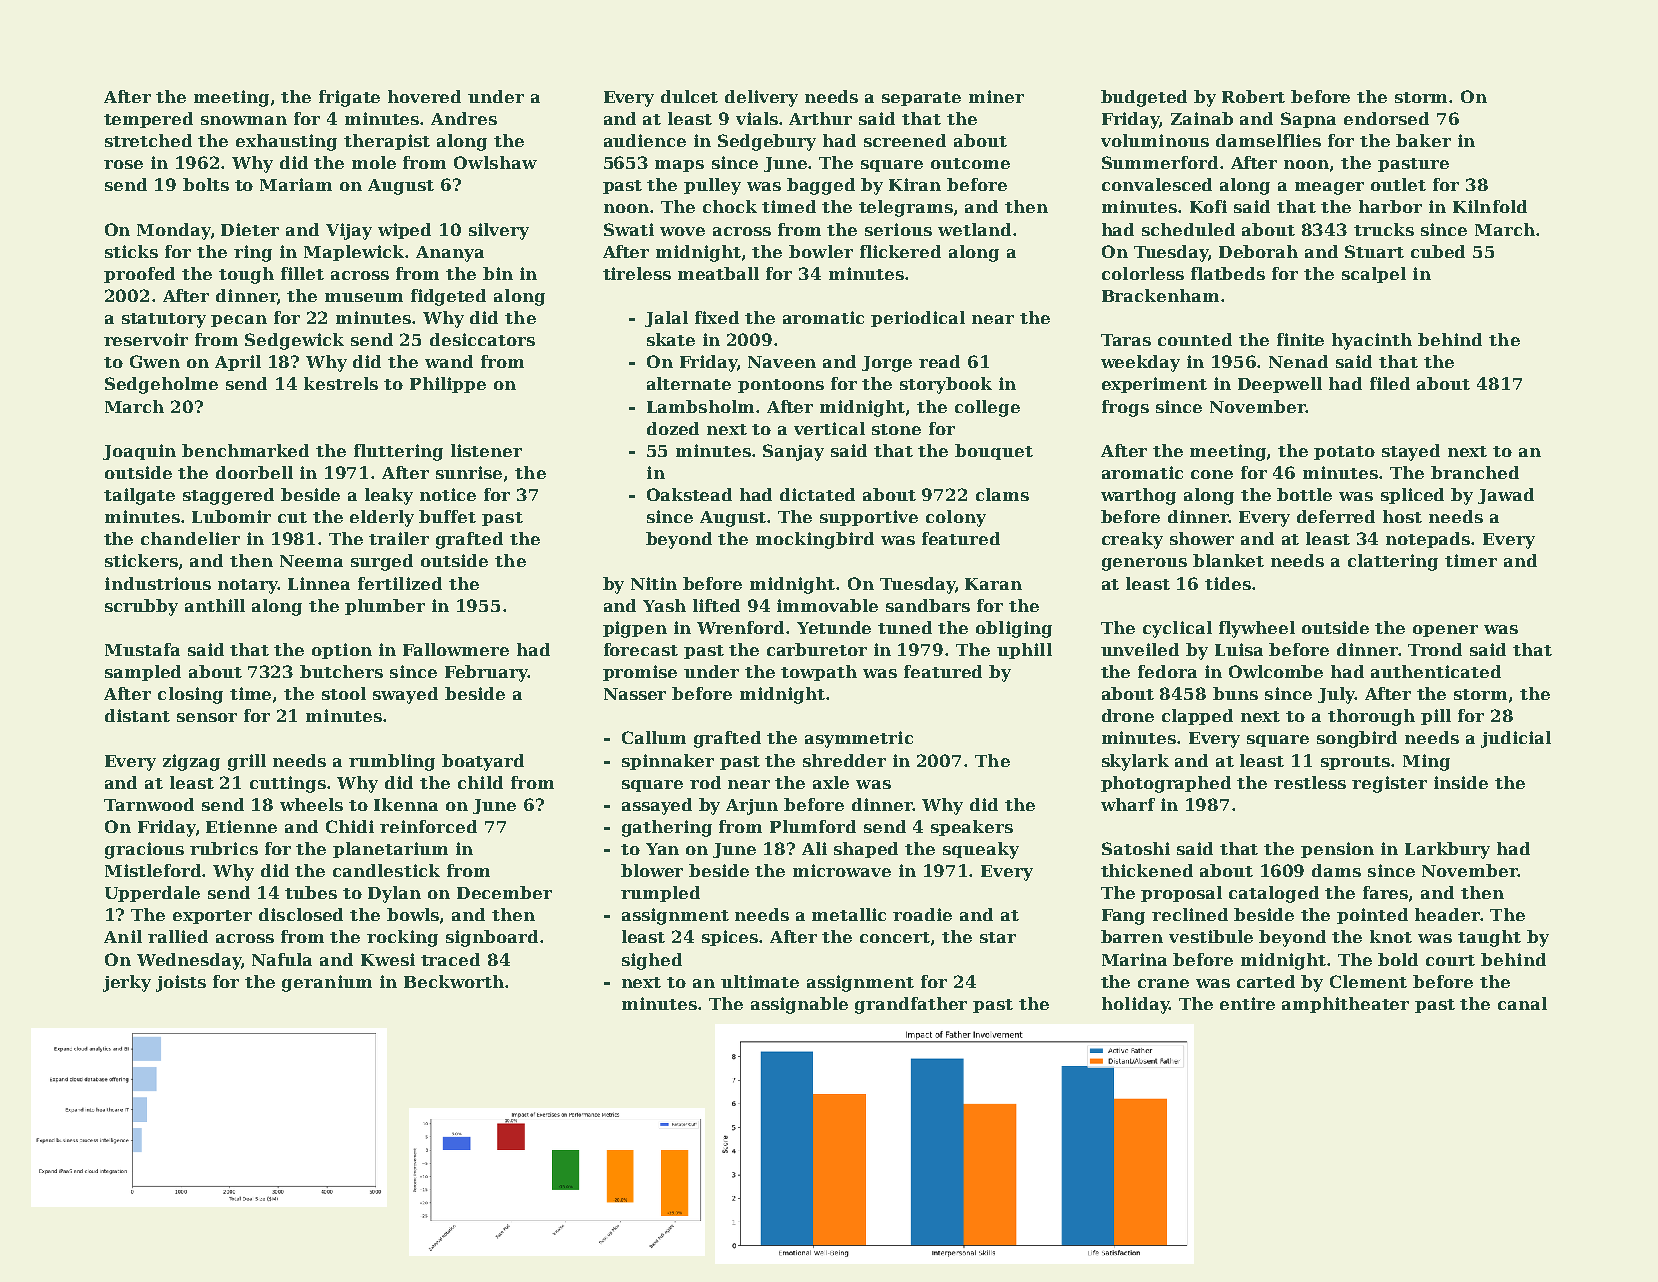  I want to click on judicial, so click(1516, 739).
